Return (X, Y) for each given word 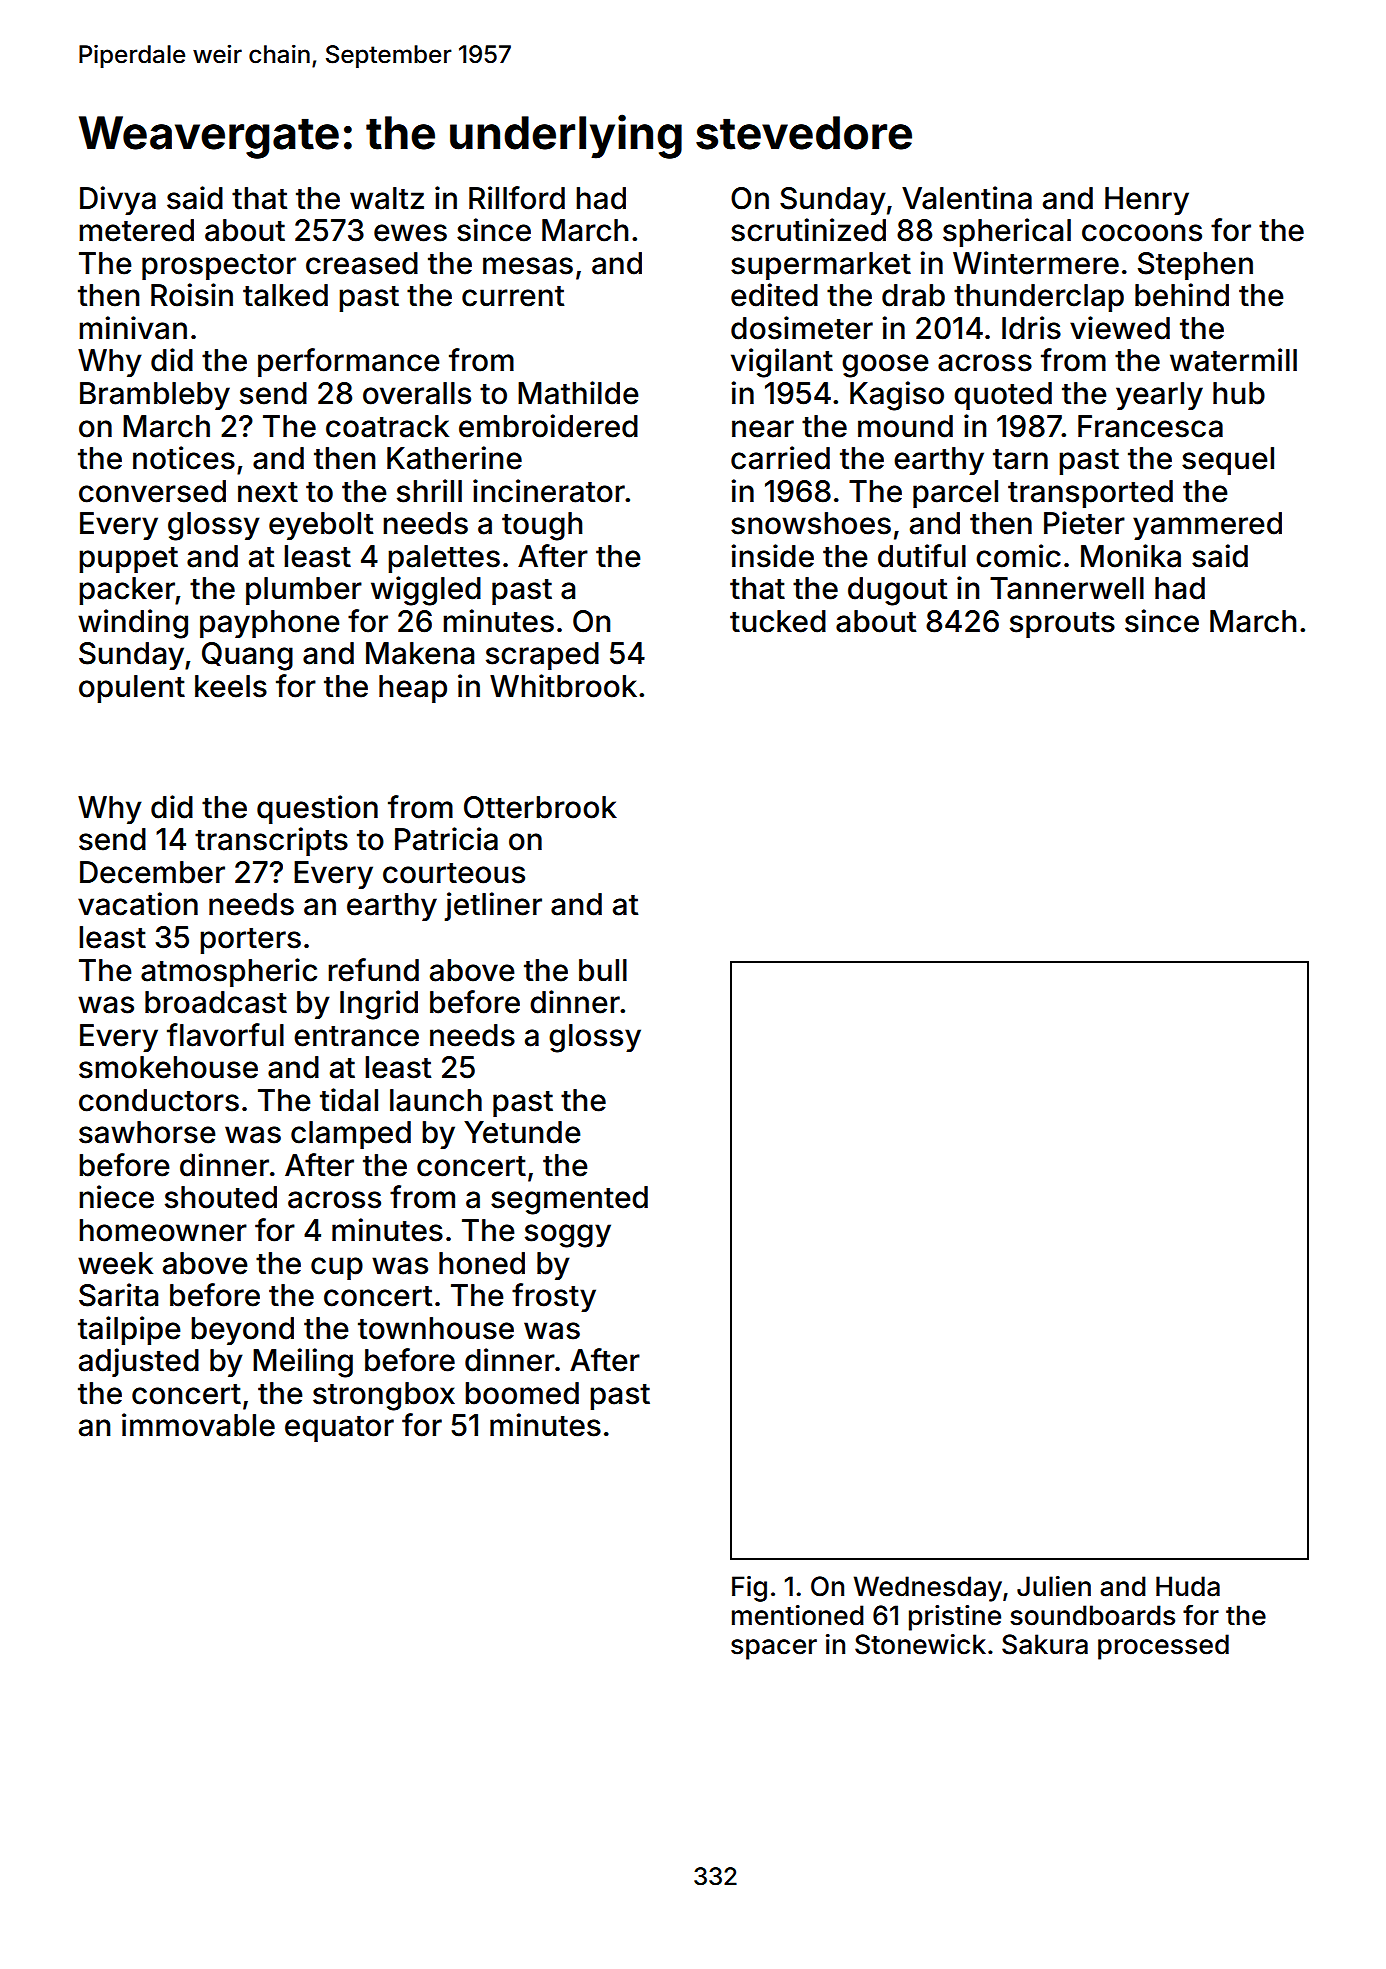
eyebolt (321, 526)
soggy (568, 1236)
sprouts (1062, 625)
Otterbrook (540, 807)
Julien (1054, 1586)
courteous (454, 873)
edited (774, 295)
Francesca (1150, 426)
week (115, 1263)
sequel (1228, 461)
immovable (198, 1425)
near (763, 429)
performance (349, 362)
